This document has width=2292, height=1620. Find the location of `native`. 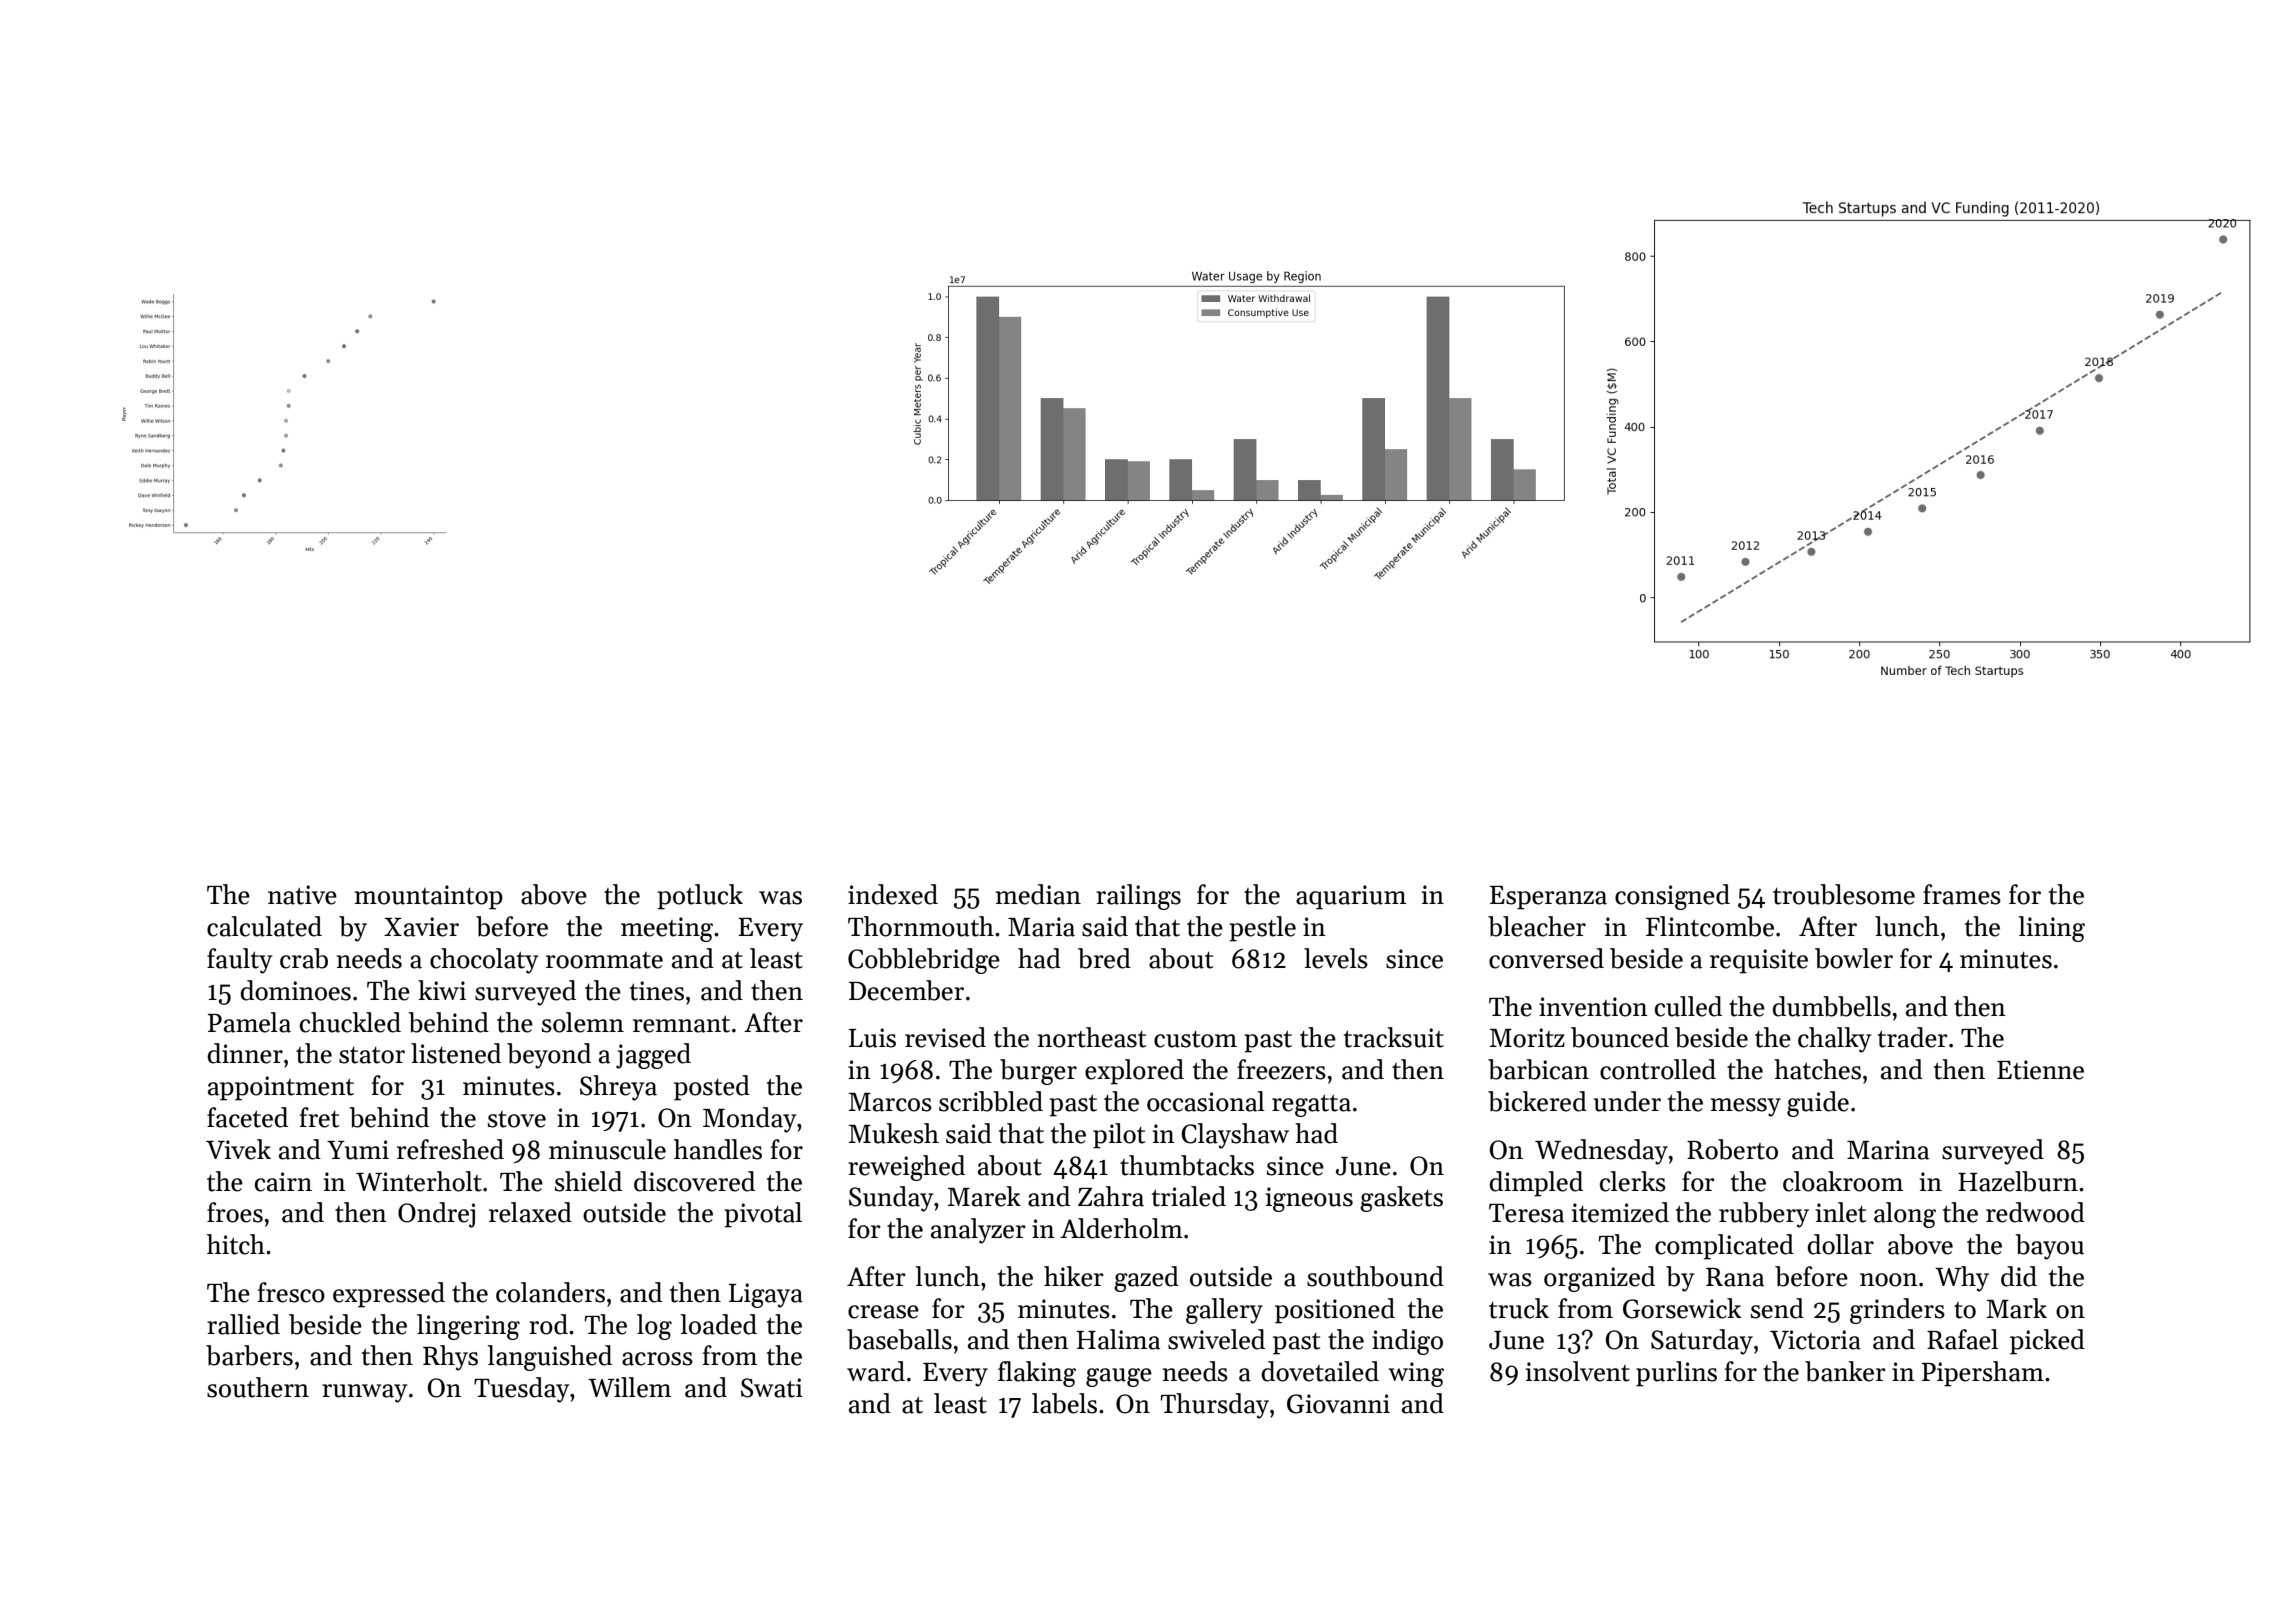

native is located at coordinates (302, 895).
